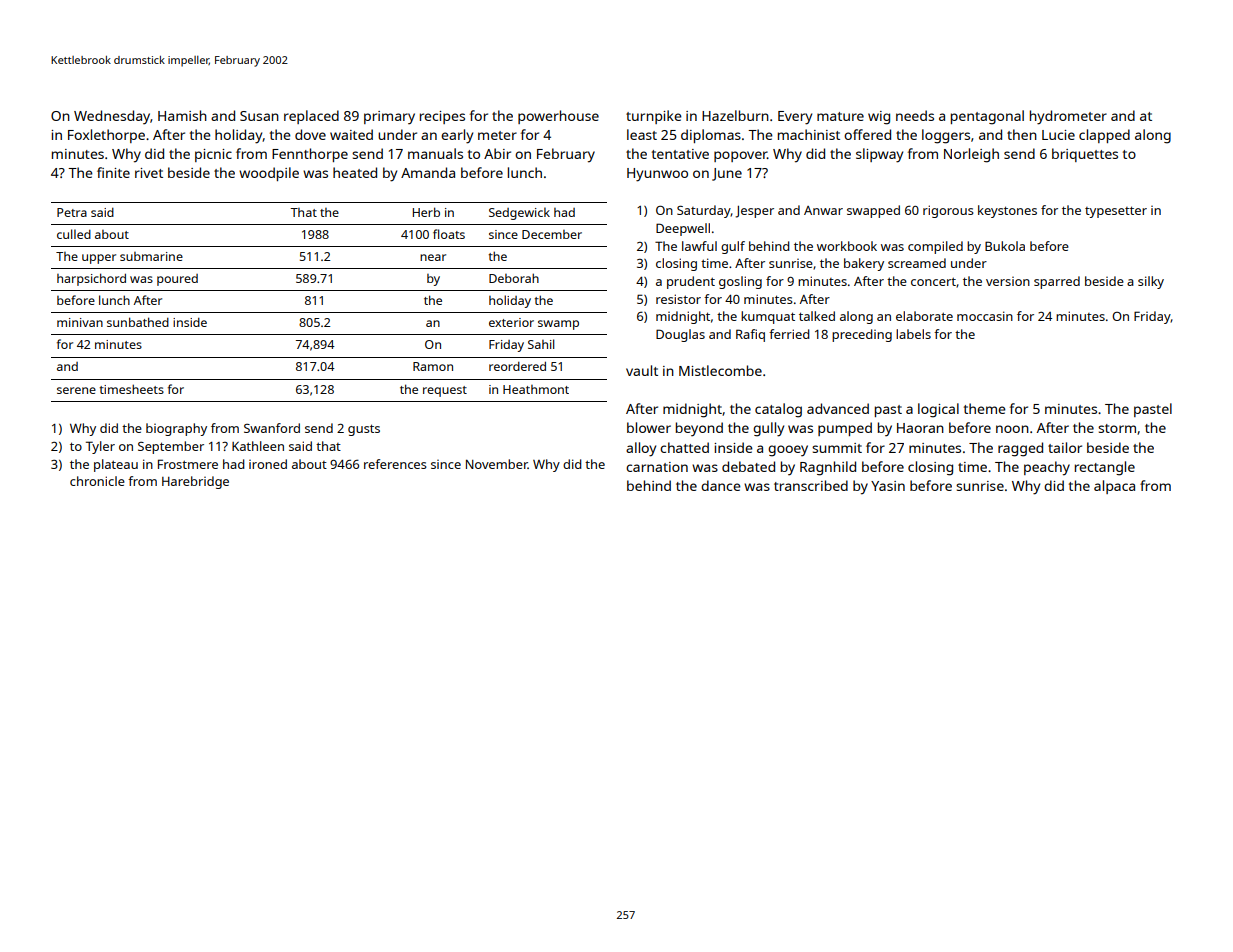  Describe the element at coordinates (938, 410) in the document. I see `logical` at that location.
